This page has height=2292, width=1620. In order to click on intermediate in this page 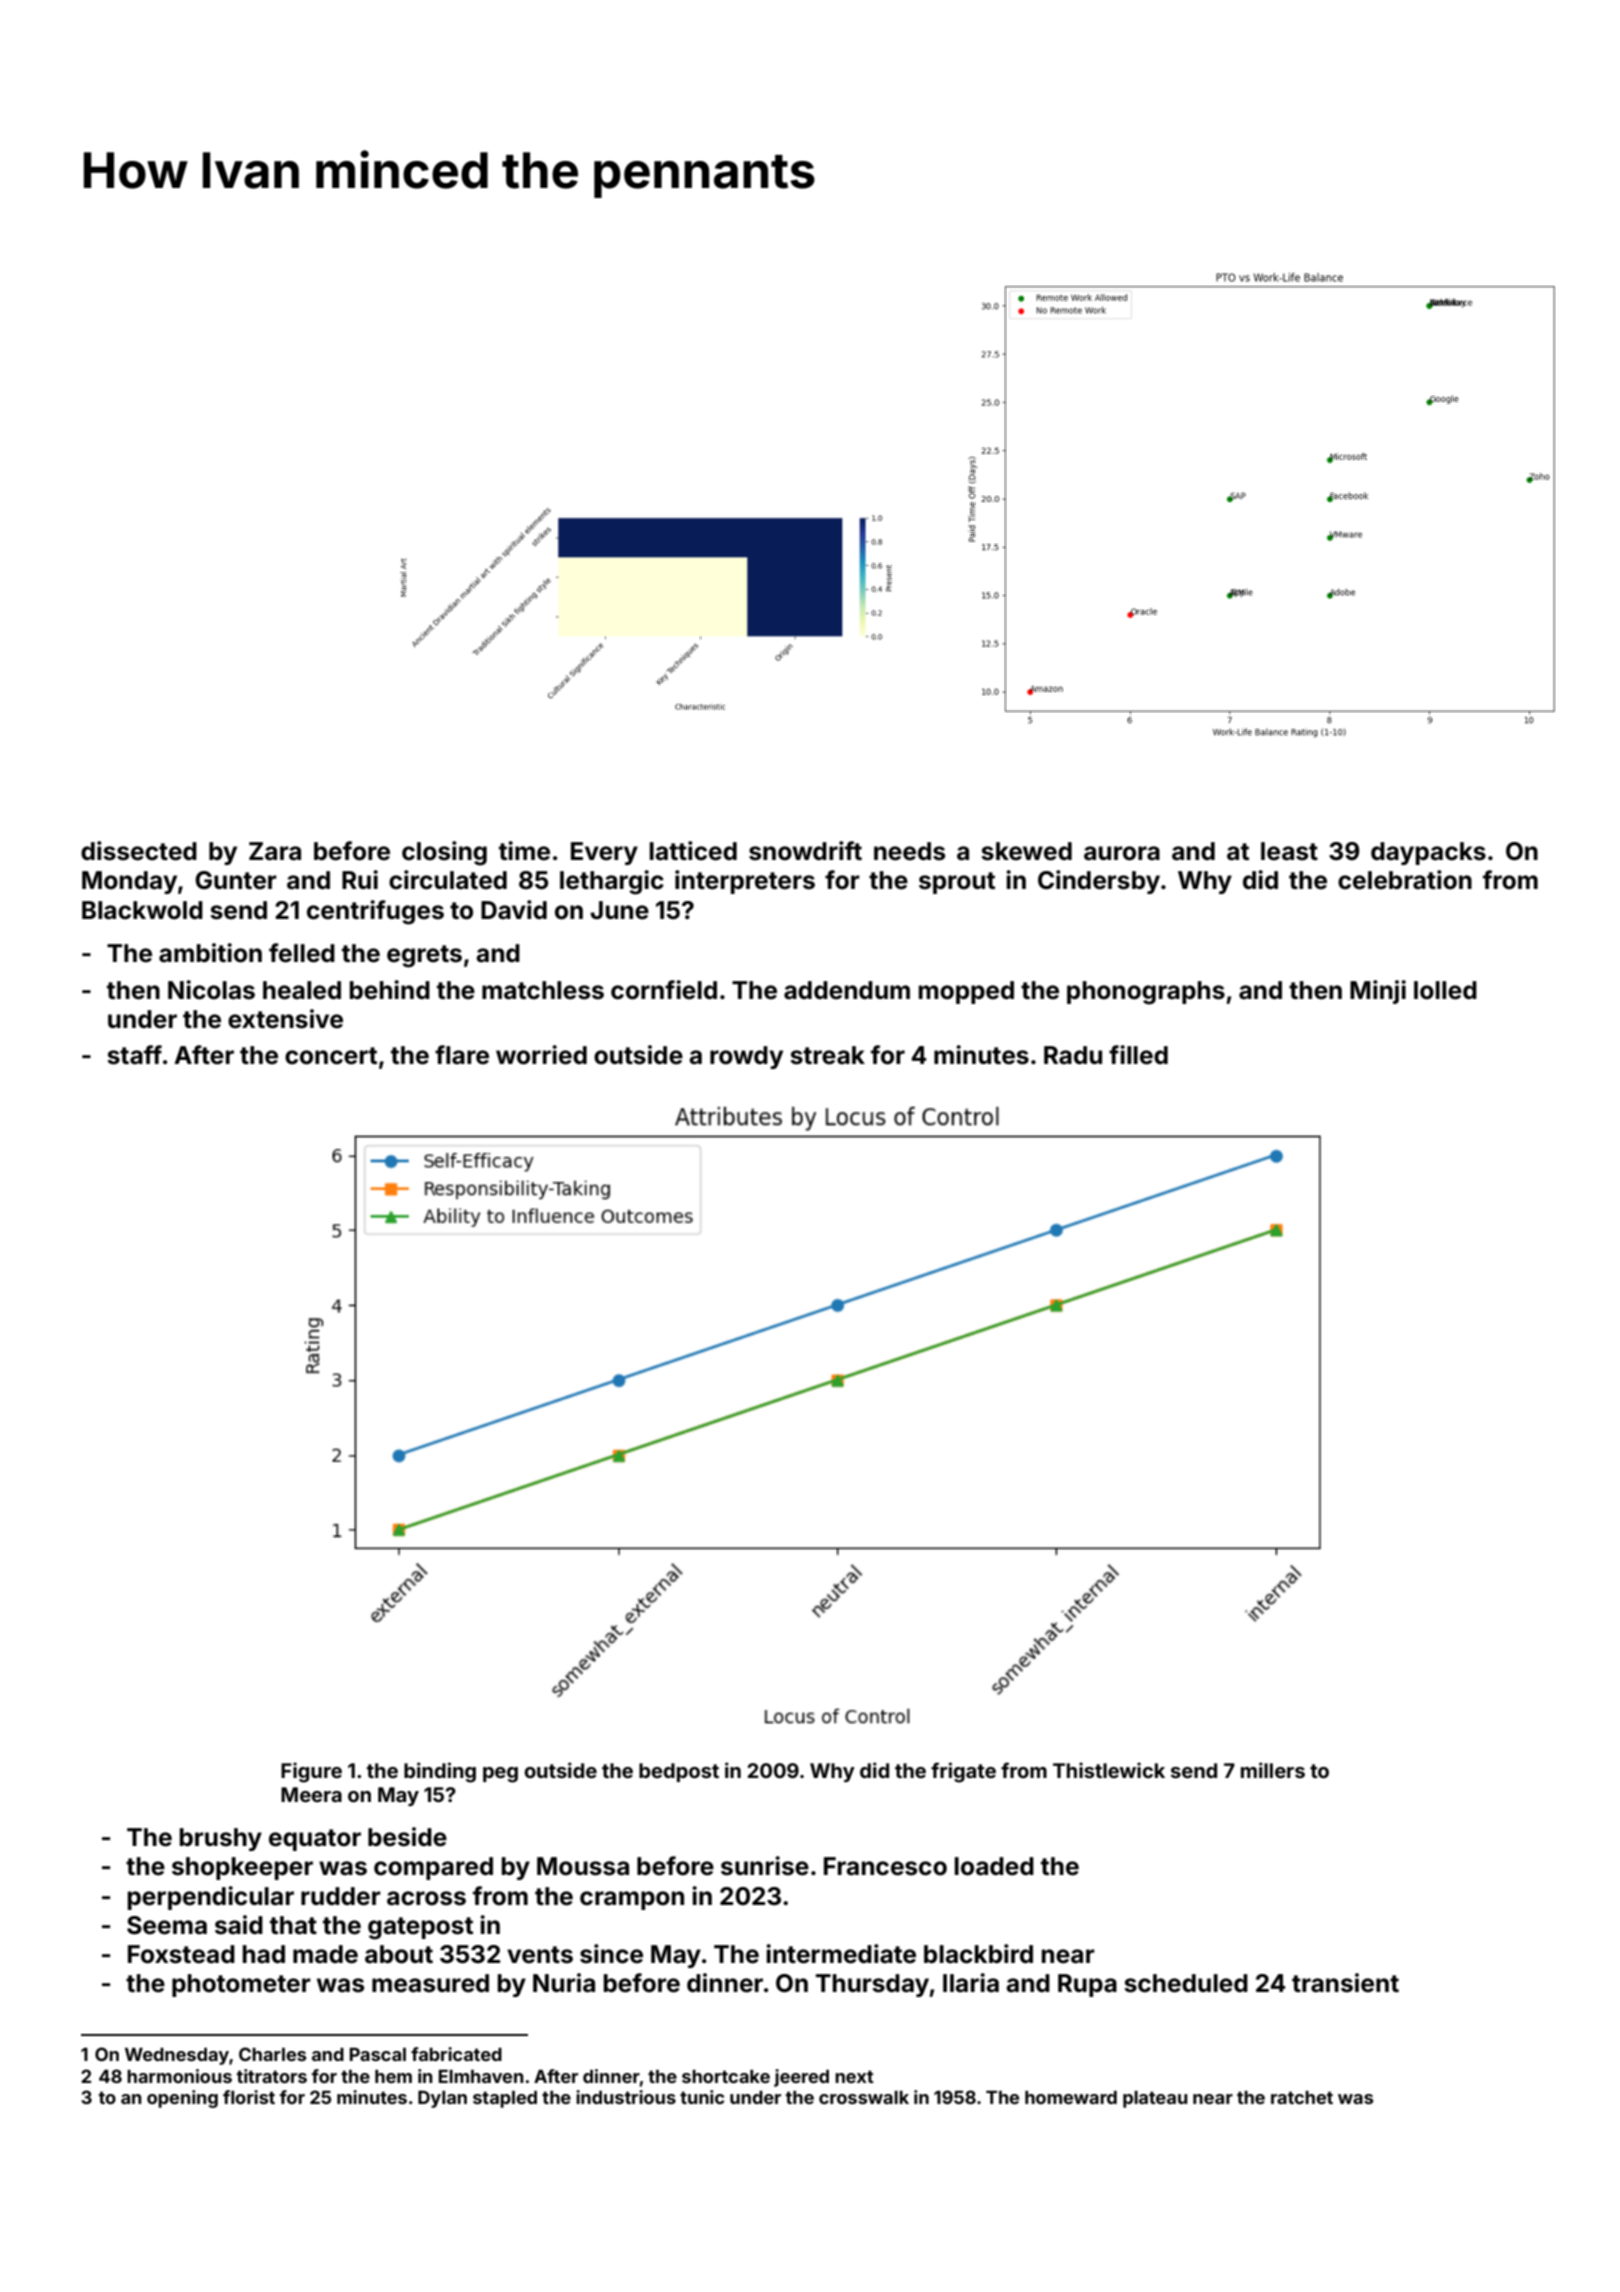, I will do `click(841, 1954)`.
